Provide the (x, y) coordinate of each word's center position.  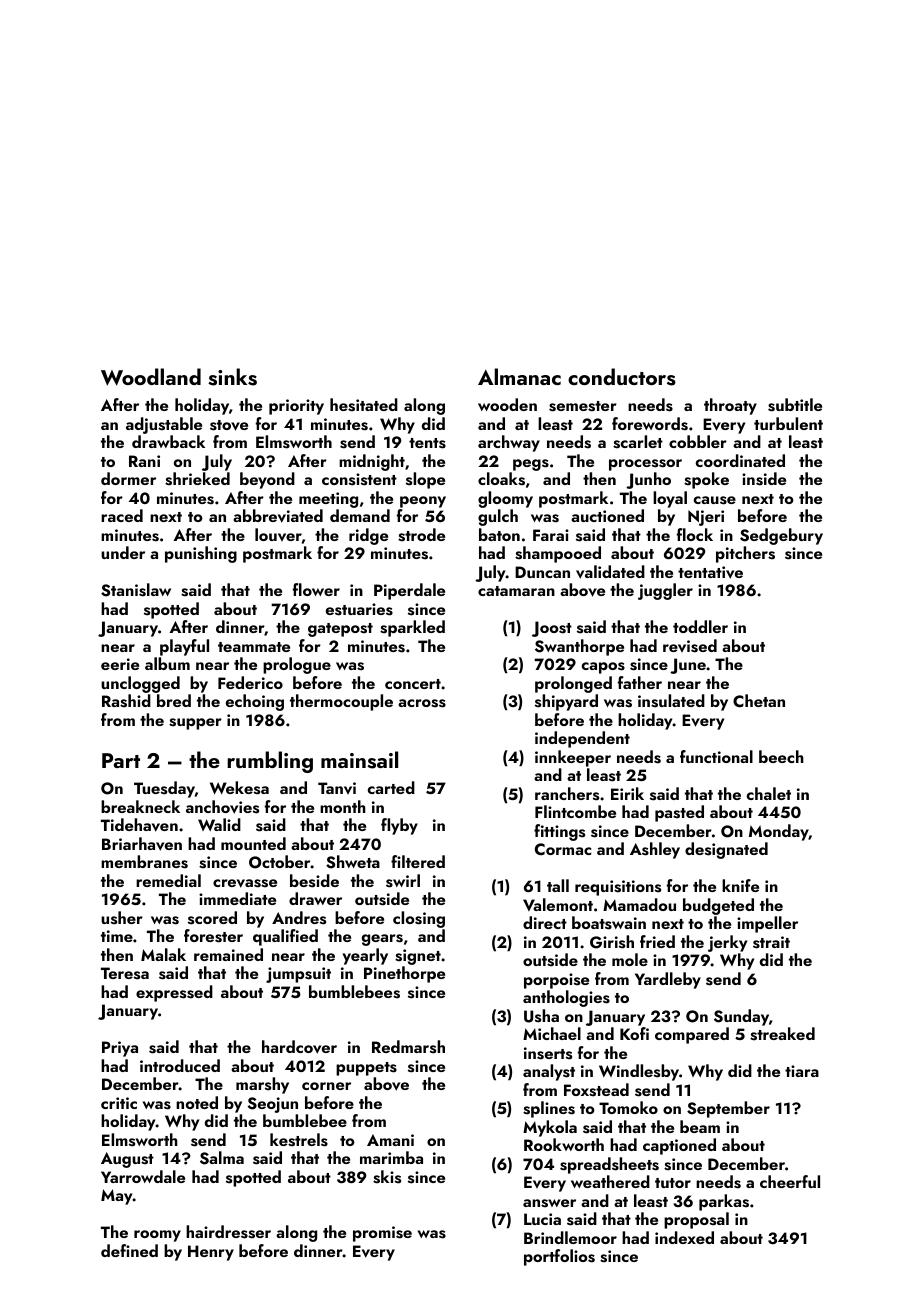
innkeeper (573, 758)
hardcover (299, 1047)
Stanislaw (136, 590)
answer (549, 1203)
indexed (684, 1237)
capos (603, 668)
